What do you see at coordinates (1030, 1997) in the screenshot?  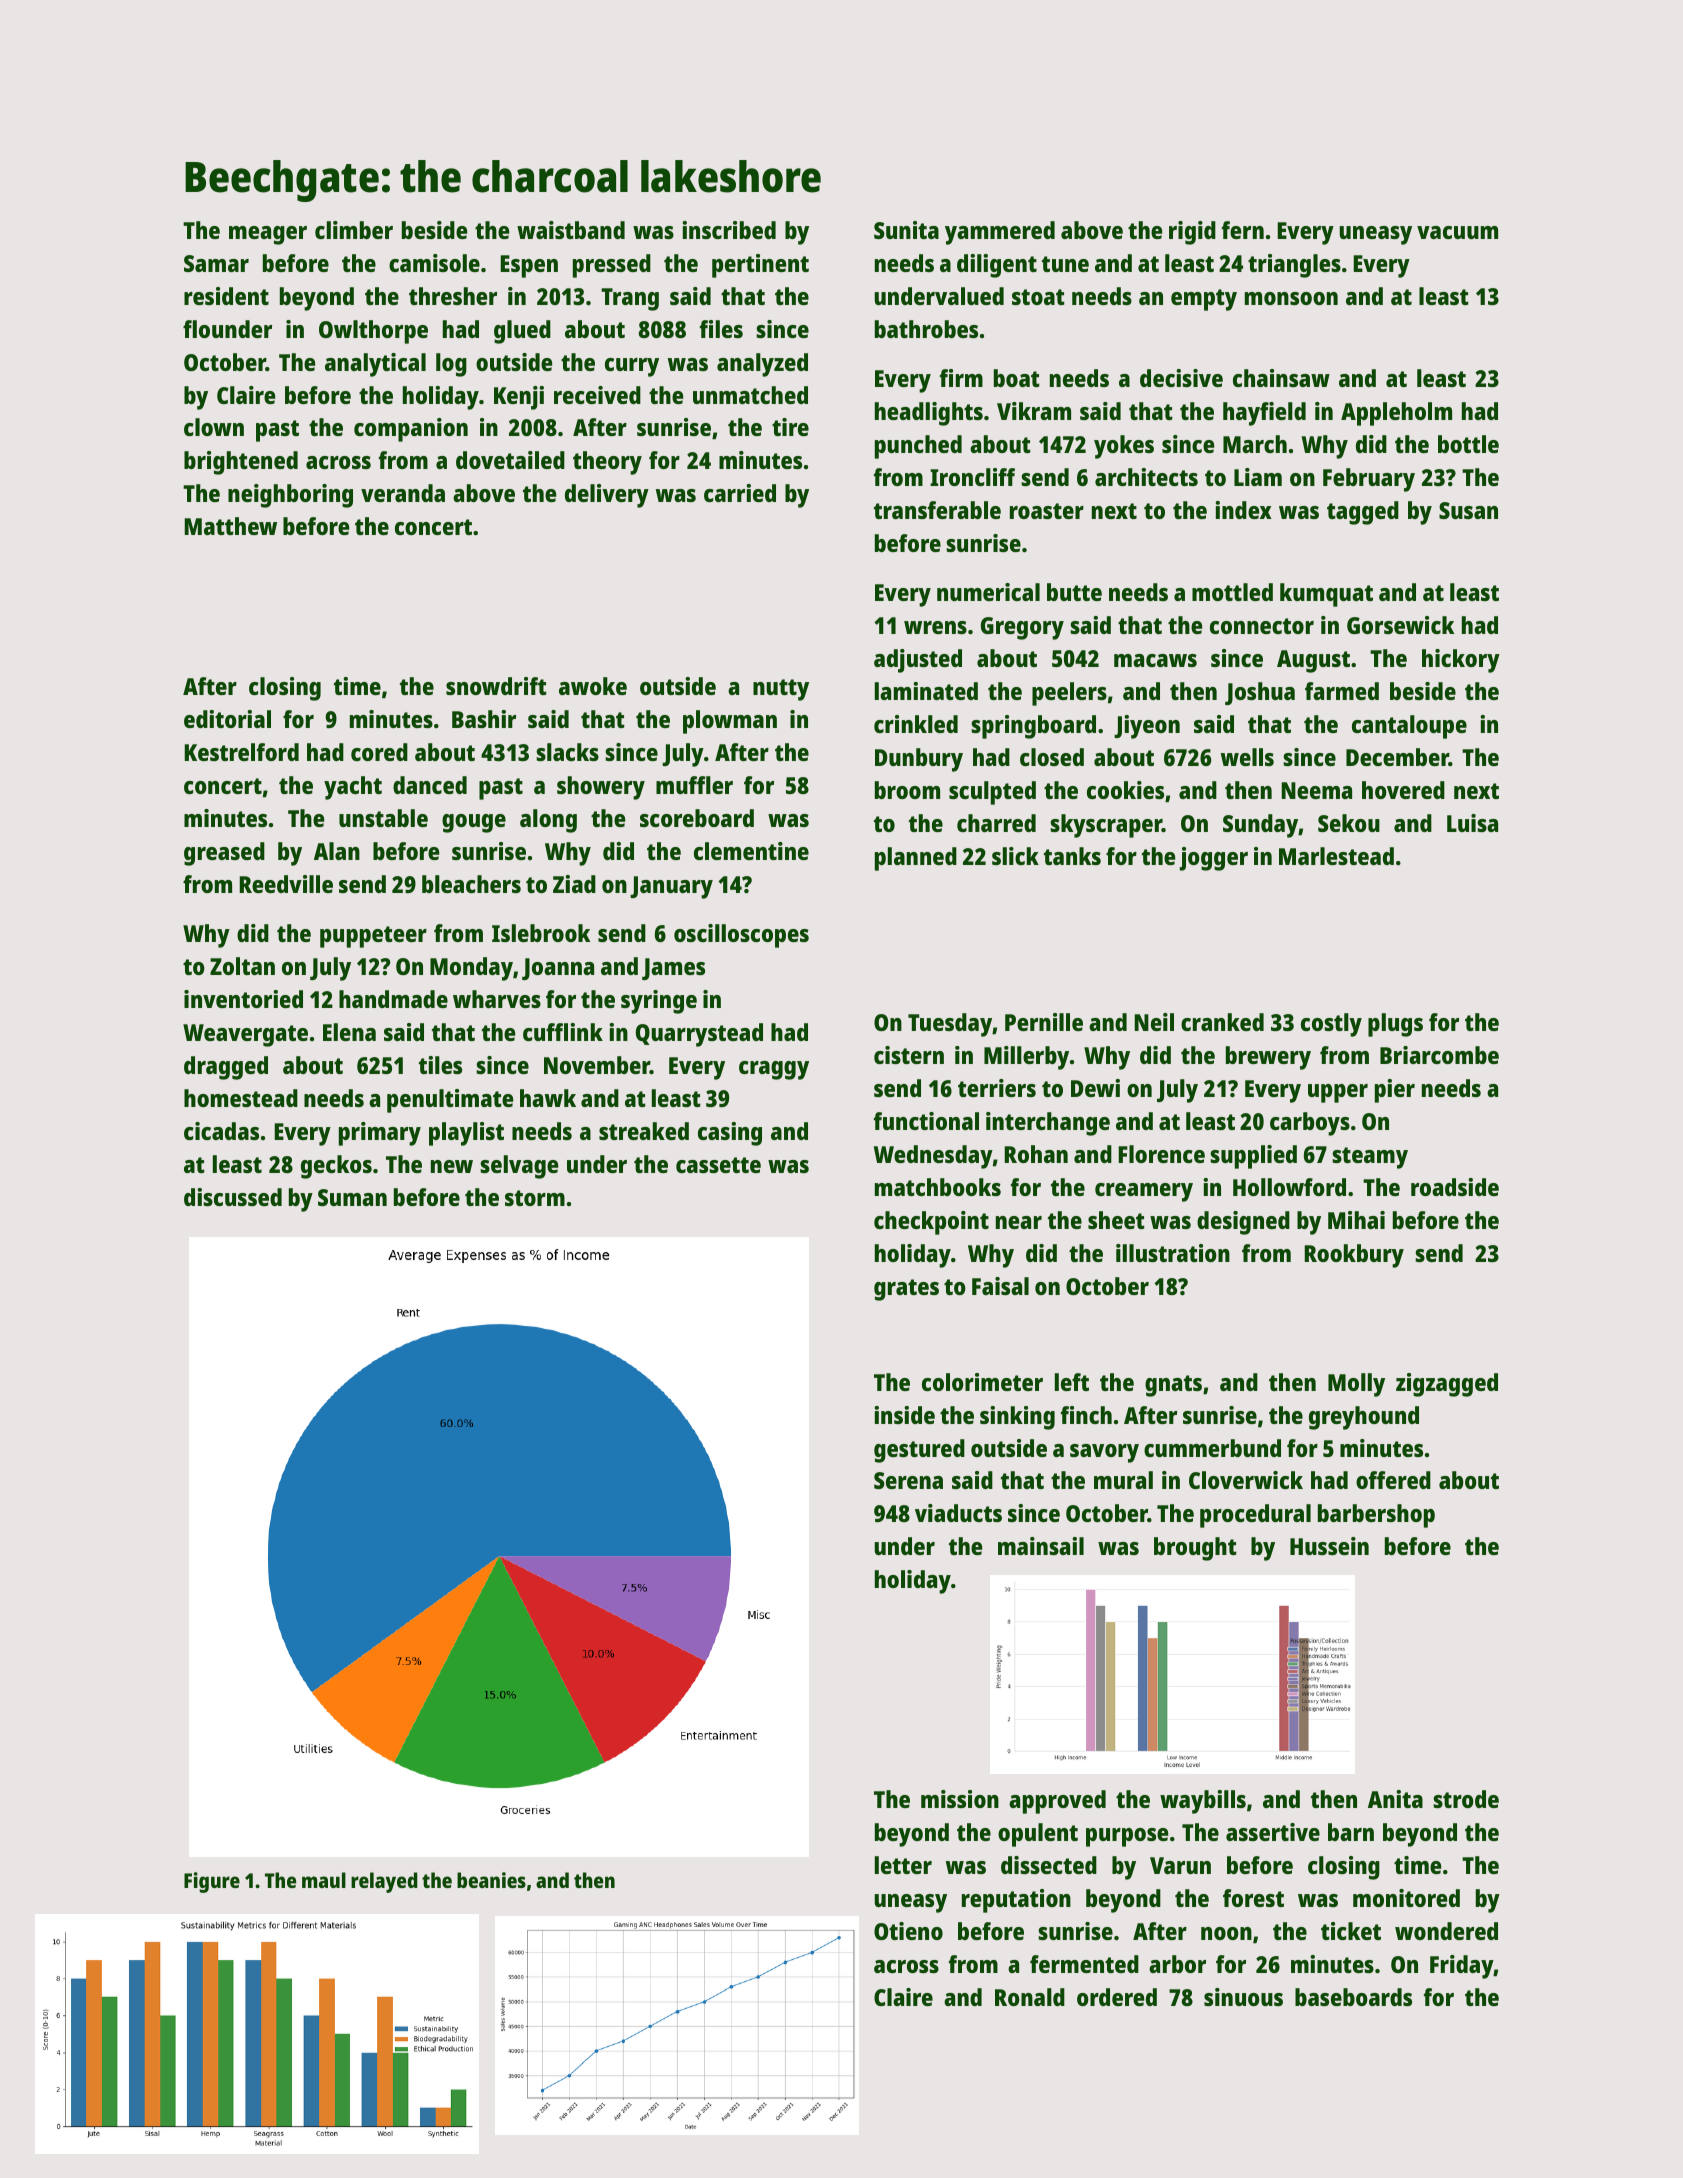 I see `Ronald` at bounding box center [1030, 1997].
